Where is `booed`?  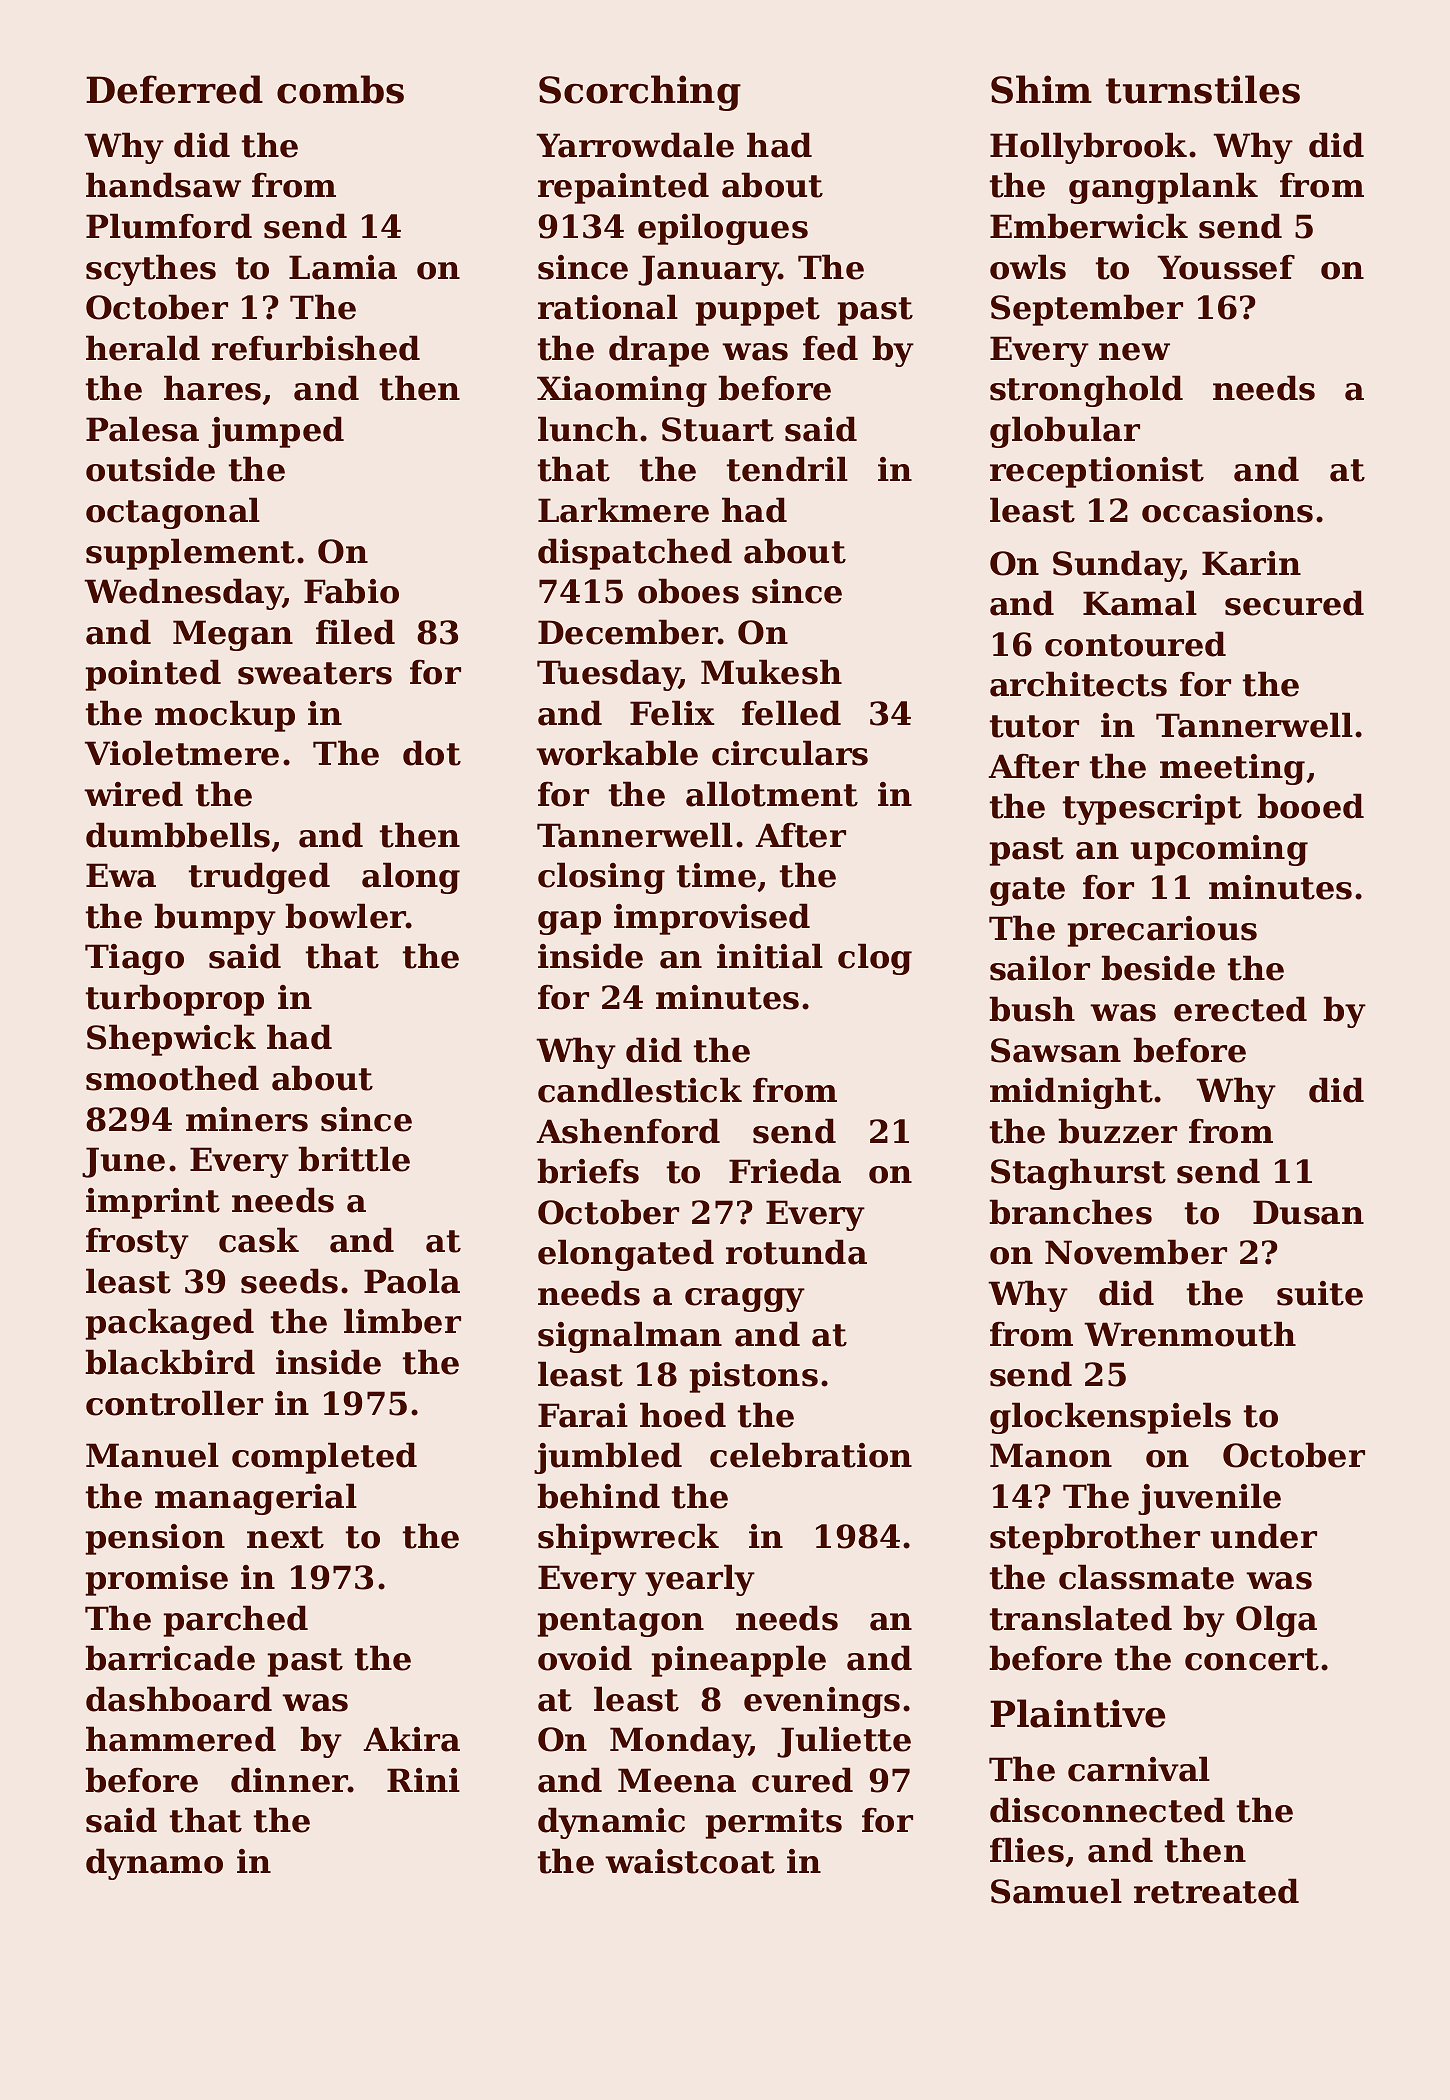
booed is located at coordinates (1310, 806).
